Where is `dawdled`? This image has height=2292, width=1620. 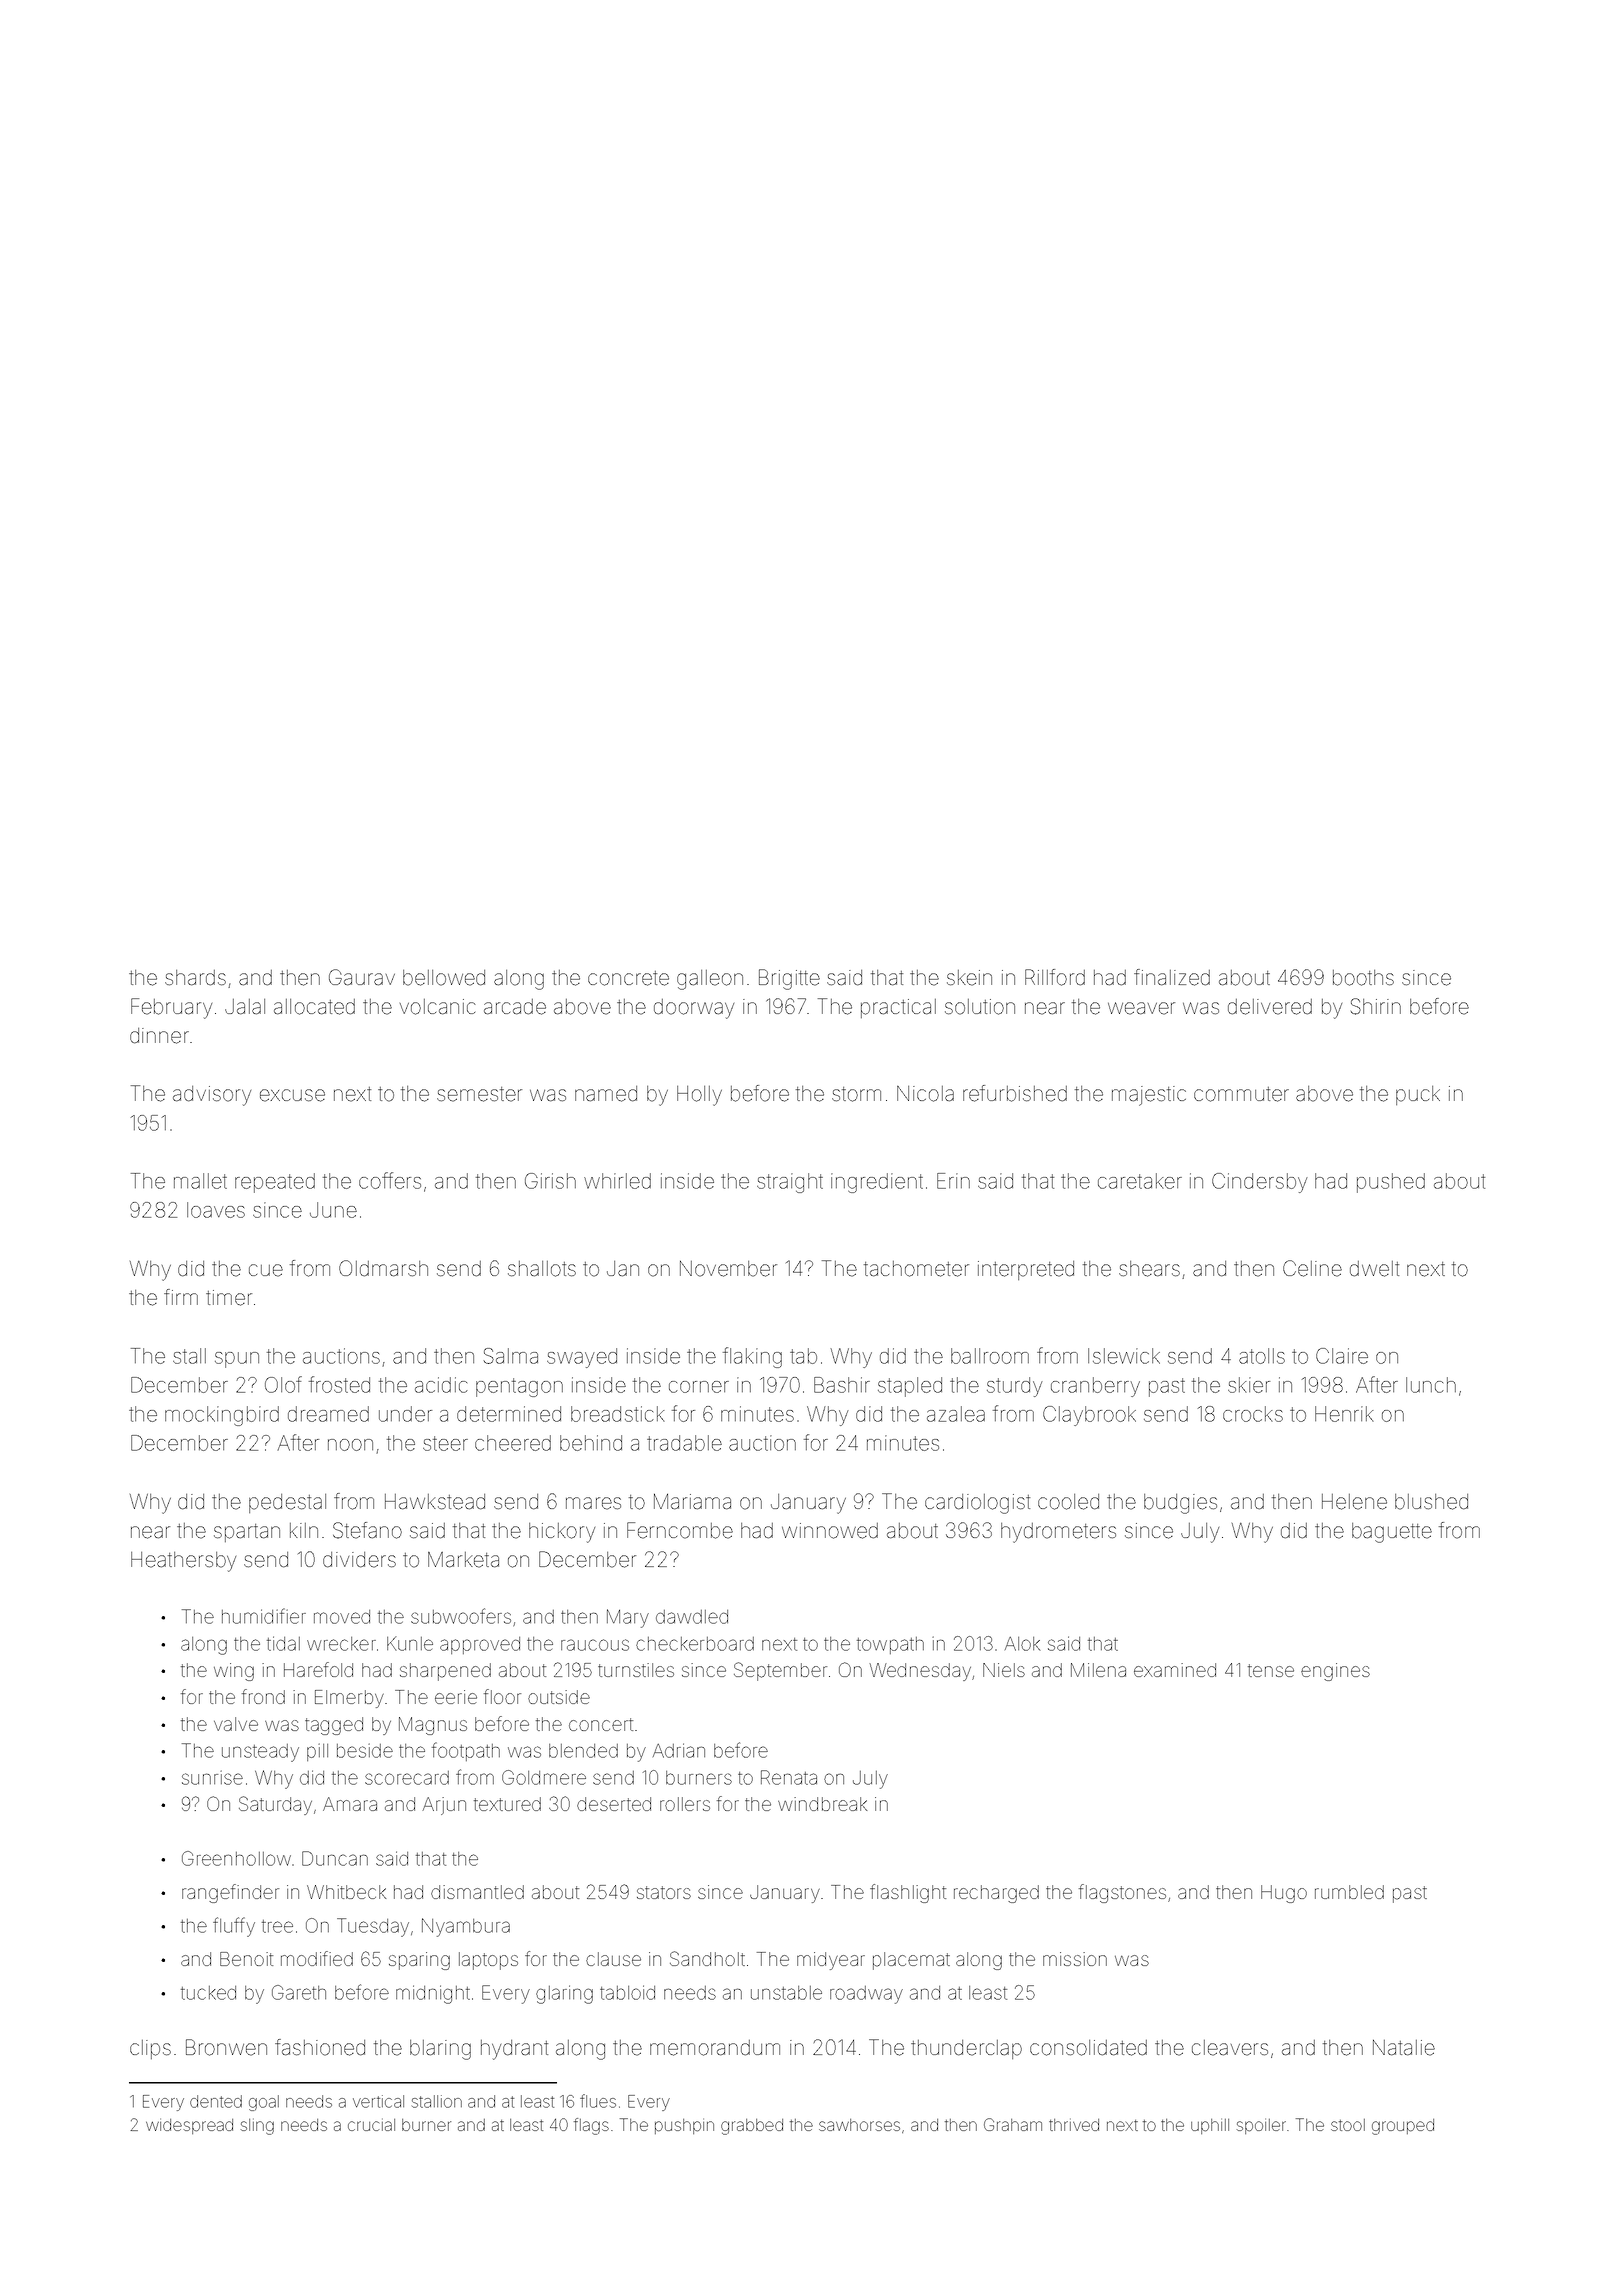 dawdled is located at coordinates (692, 1617).
